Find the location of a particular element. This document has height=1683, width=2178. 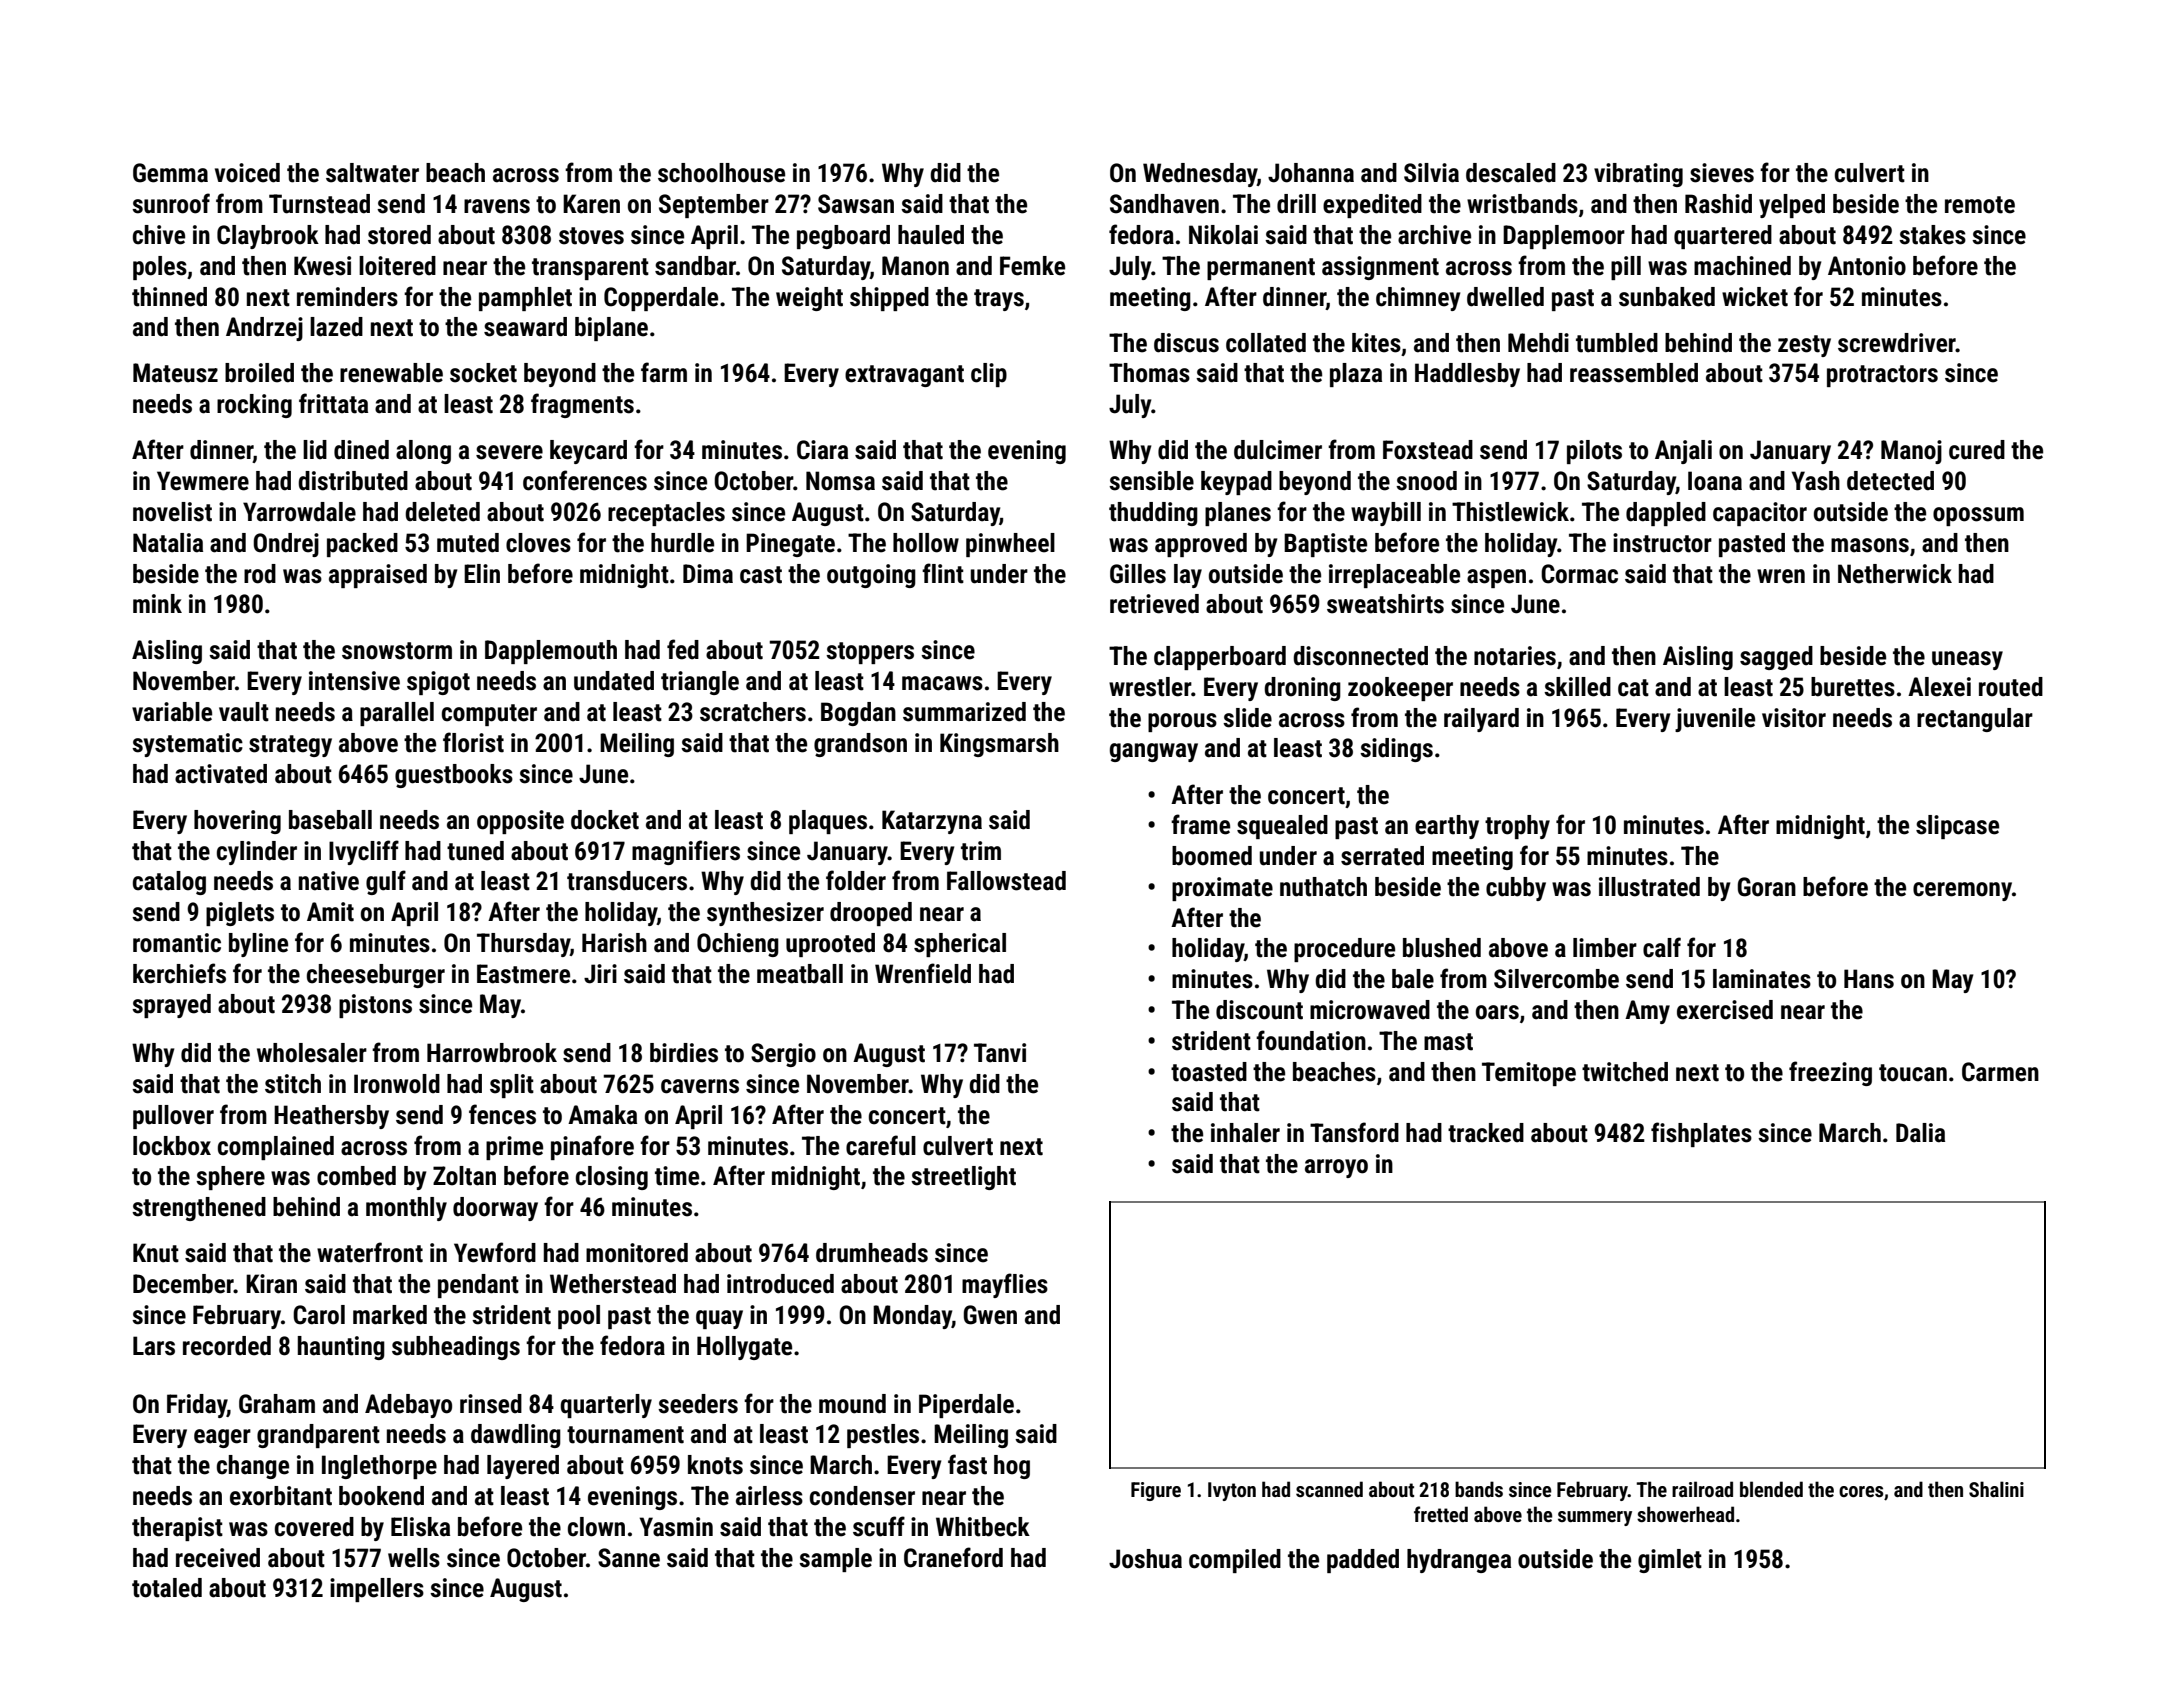

zookeeper is located at coordinates (1400, 689).
